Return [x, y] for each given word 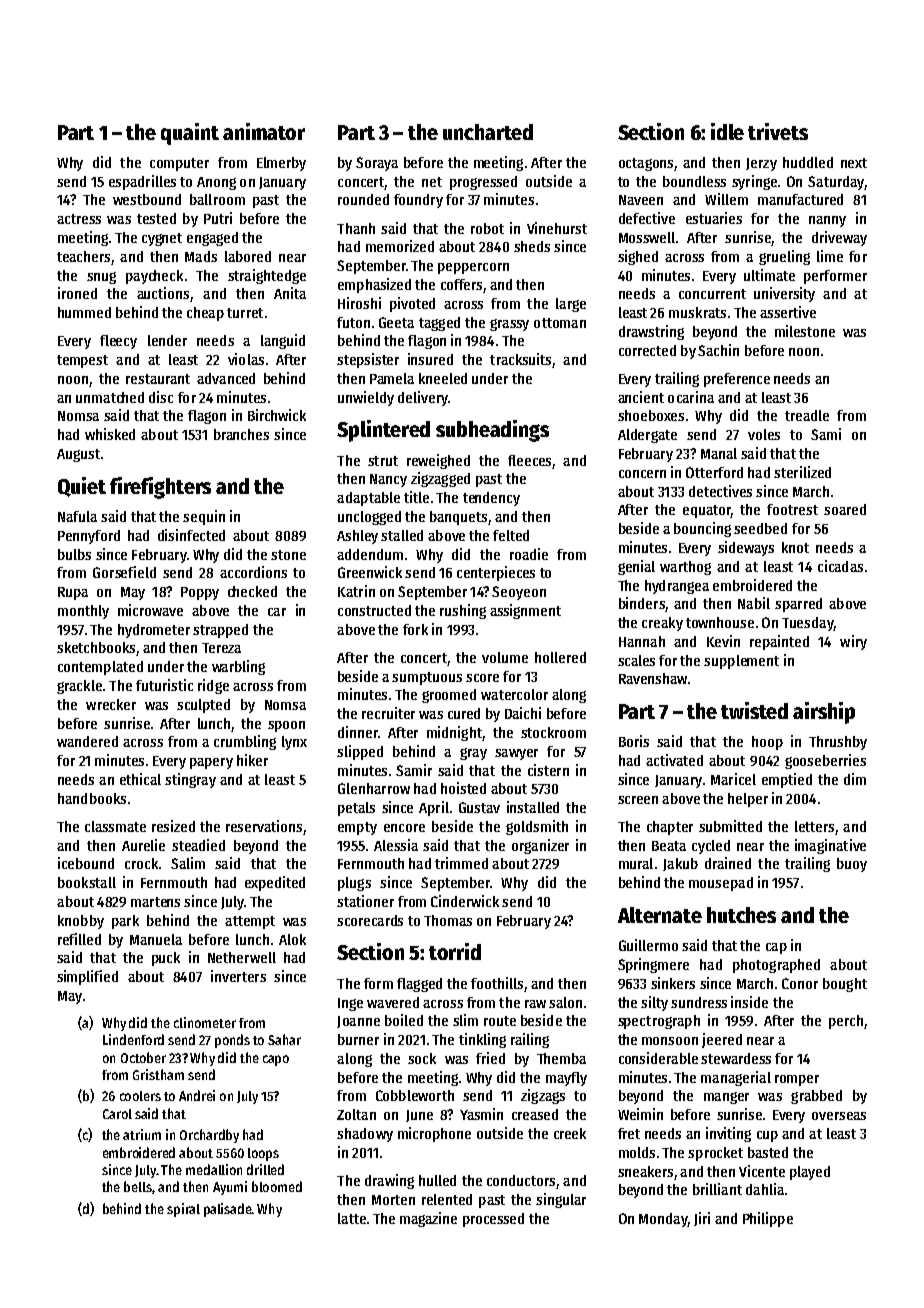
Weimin [640, 1114]
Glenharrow [374, 788]
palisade [228, 1210]
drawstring [651, 332]
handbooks [92, 798]
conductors [521, 1180]
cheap [205, 314]
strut [383, 461]
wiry [853, 642]
